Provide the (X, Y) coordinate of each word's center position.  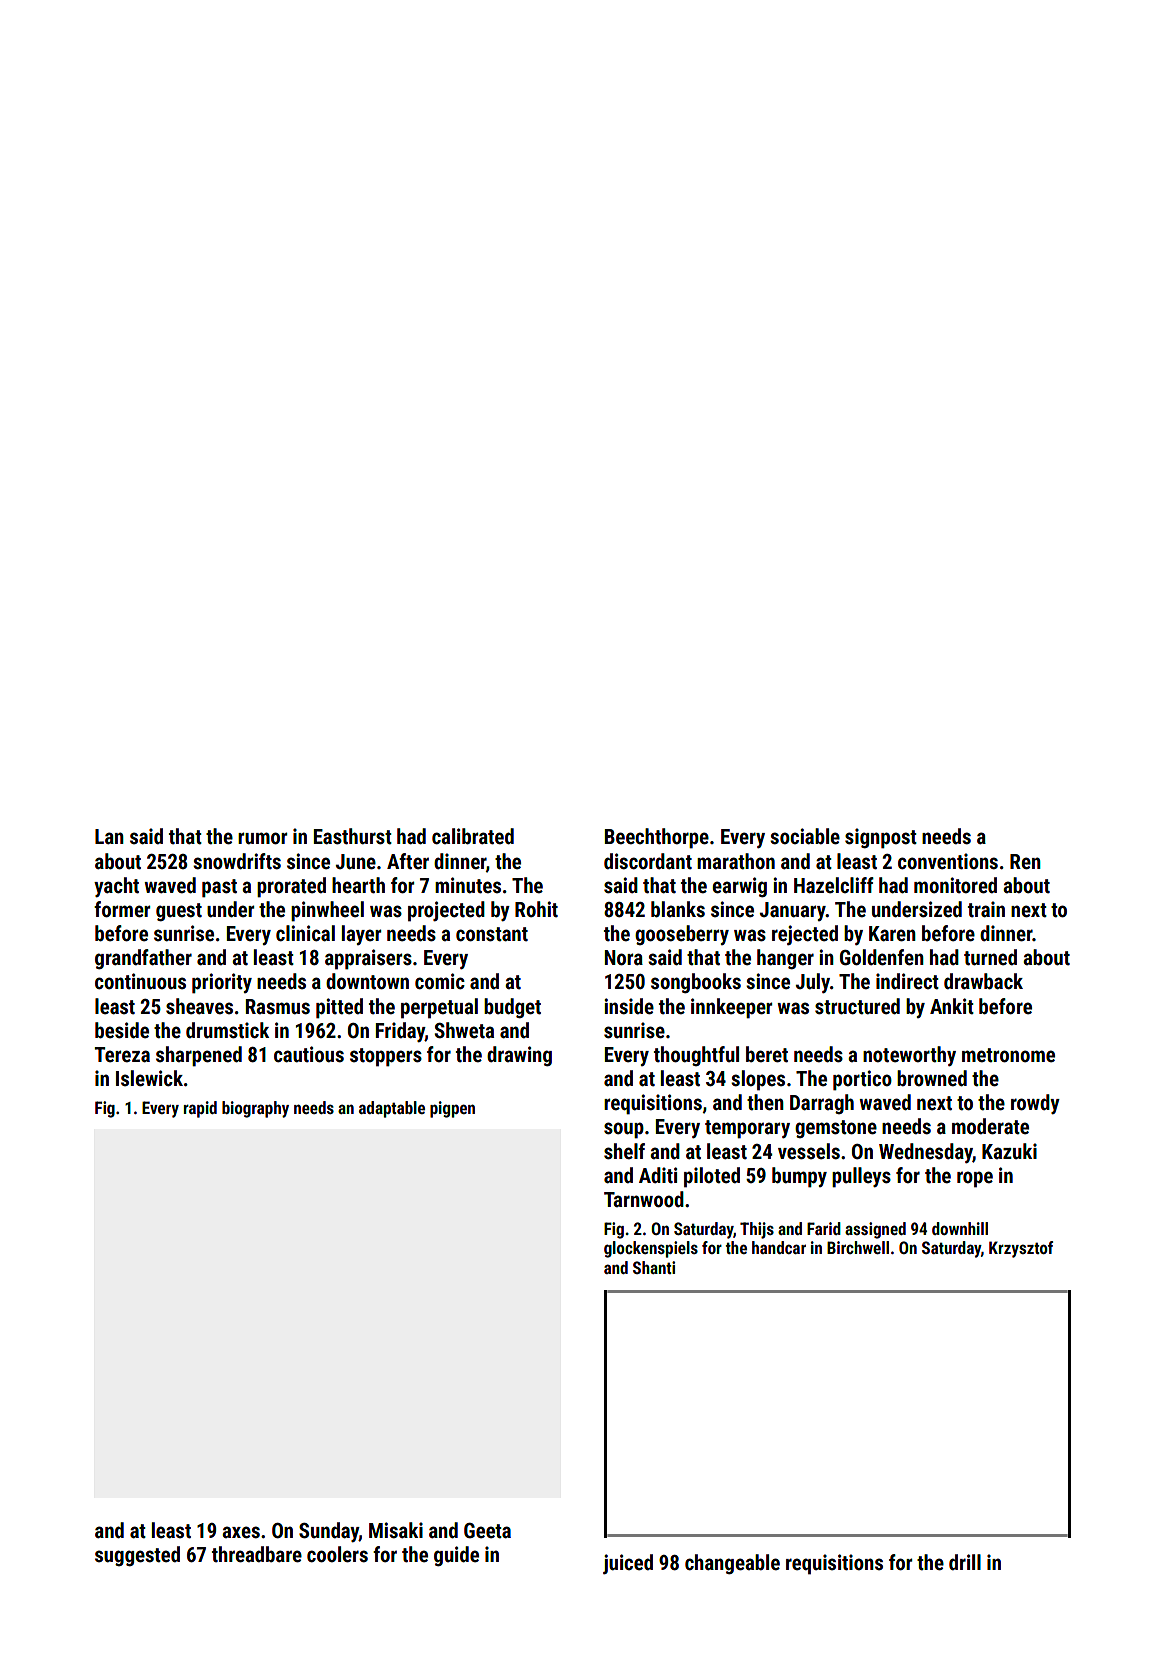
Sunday (329, 1532)
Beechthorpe (657, 838)
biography (255, 1109)
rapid (200, 1109)
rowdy (1035, 1104)
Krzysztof (1021, 1249)
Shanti (654, 1267)
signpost (881, 838)
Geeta (487, 1531)
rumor (262, 838)
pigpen (452, 1109)
